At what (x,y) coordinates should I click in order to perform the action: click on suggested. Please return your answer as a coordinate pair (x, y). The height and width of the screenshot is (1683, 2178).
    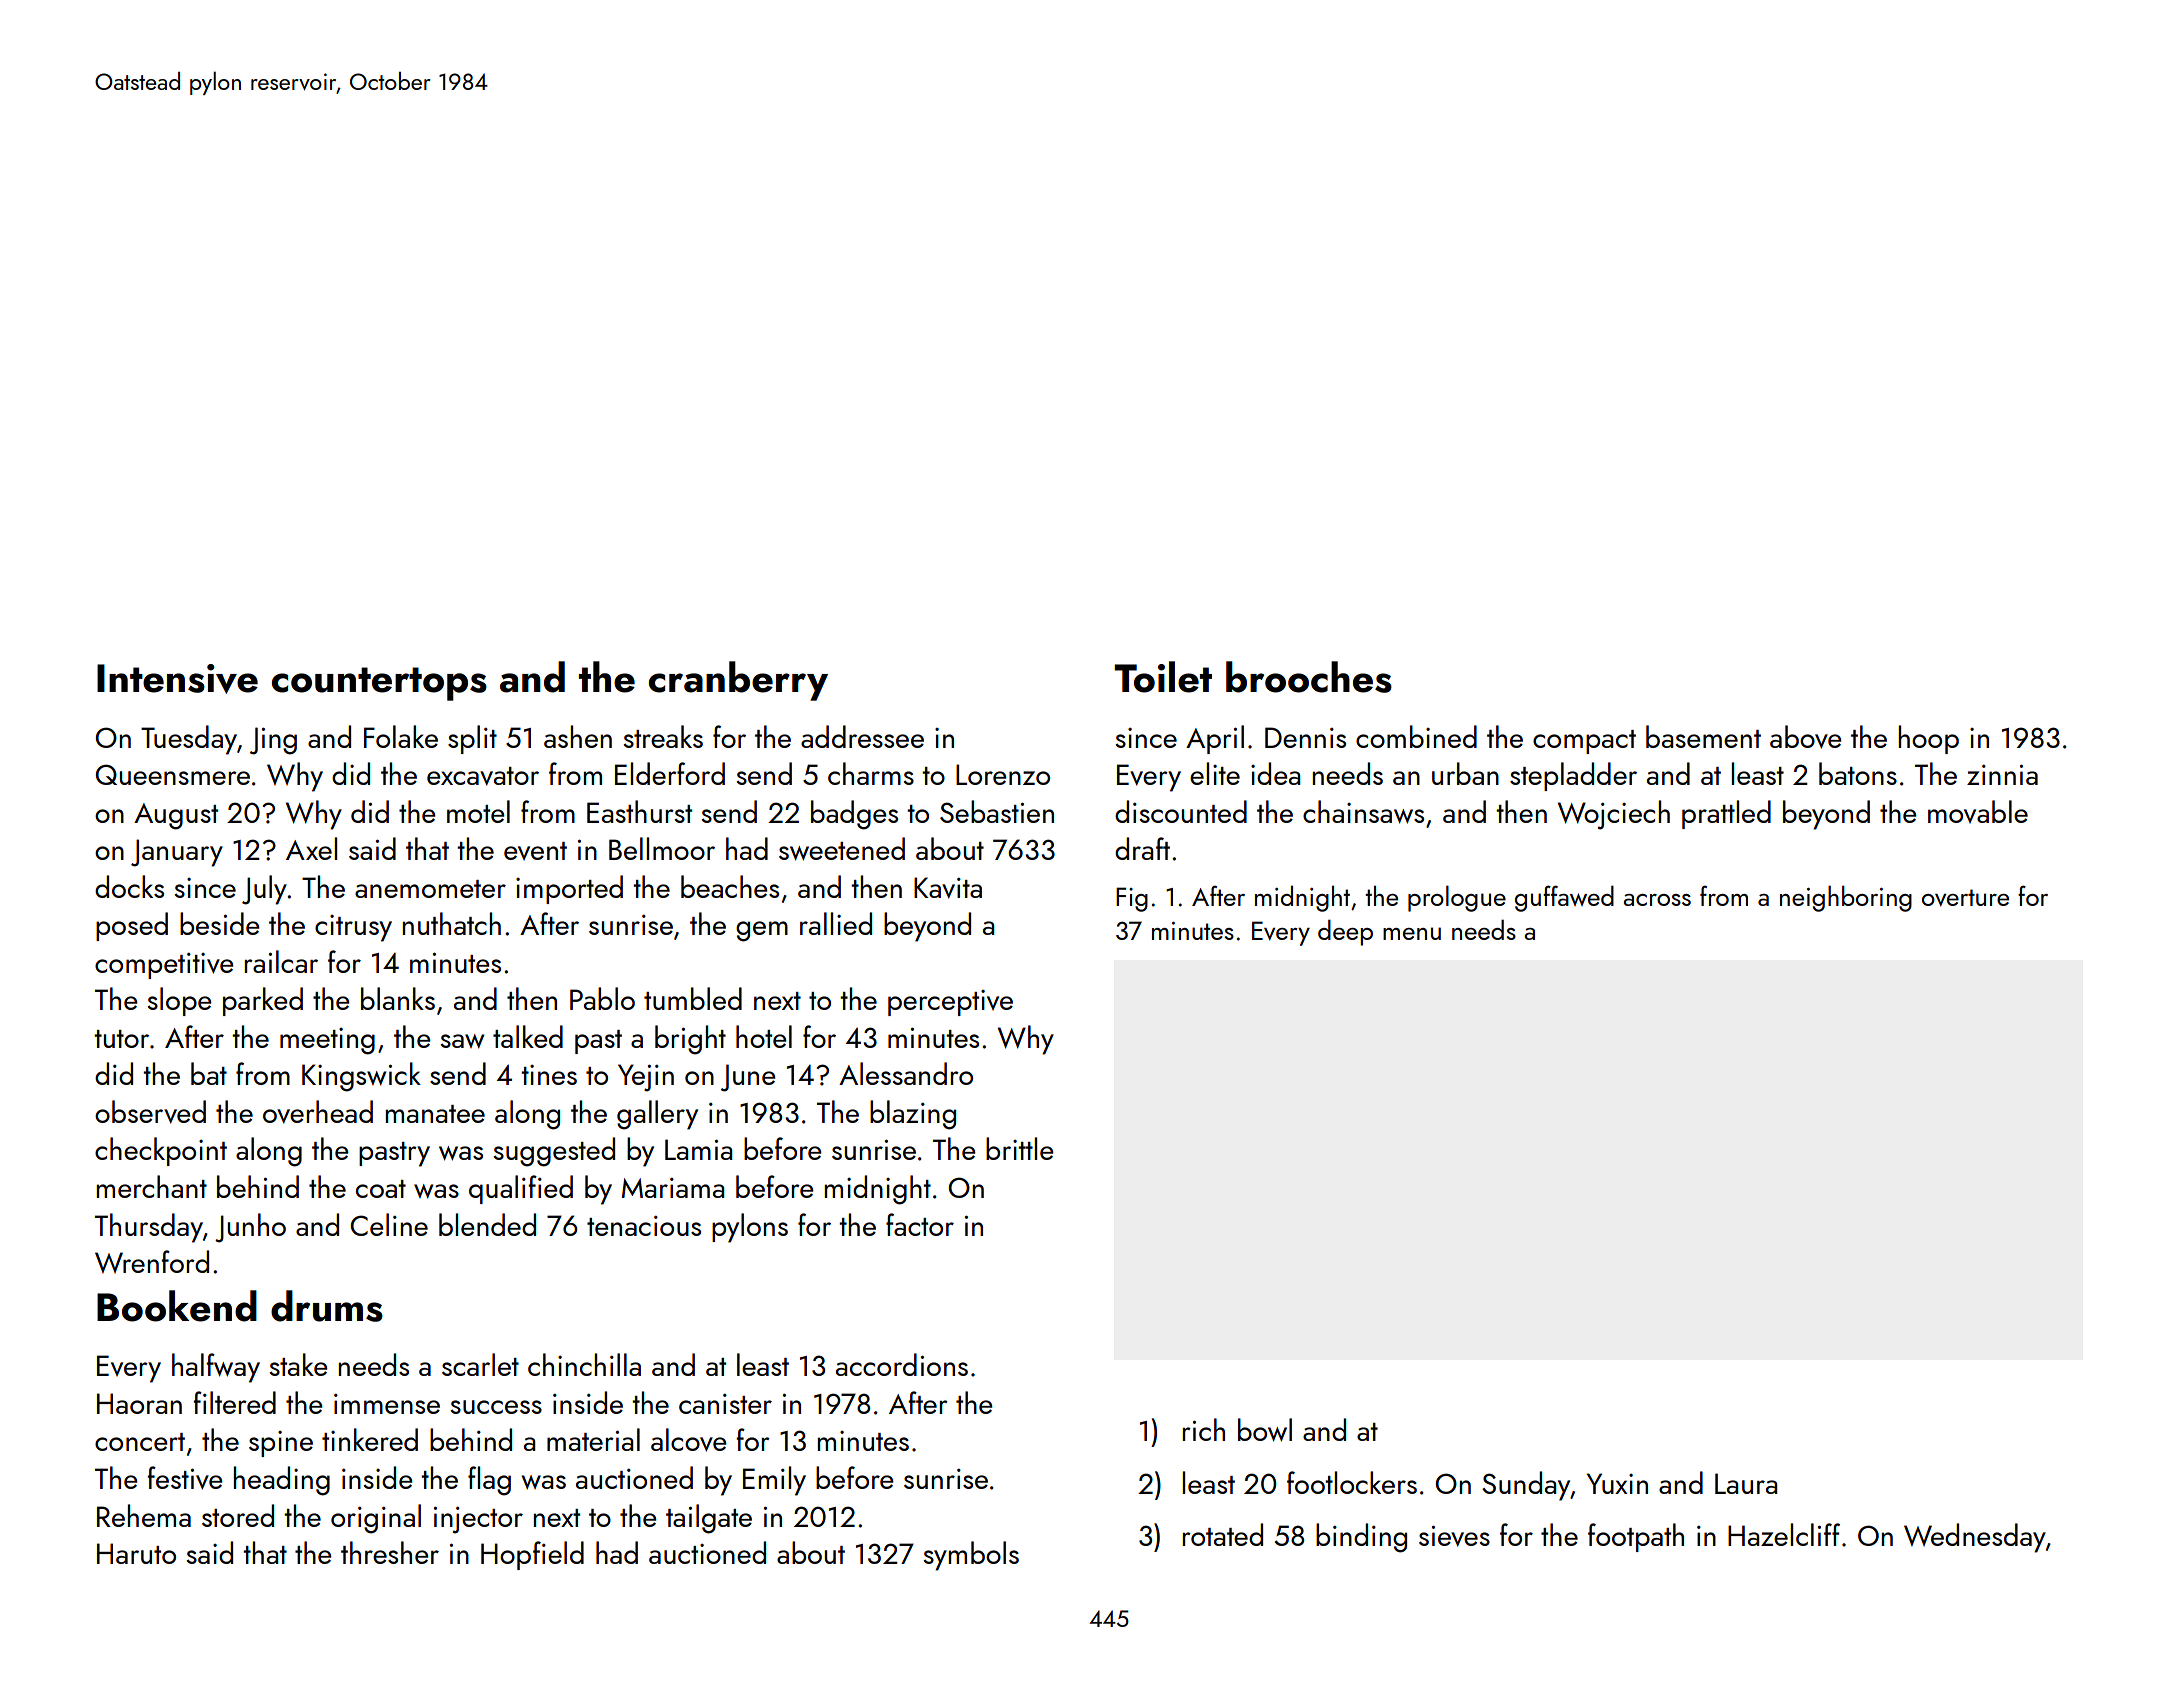
    Looking at the image, I should click on (554, 1152).
